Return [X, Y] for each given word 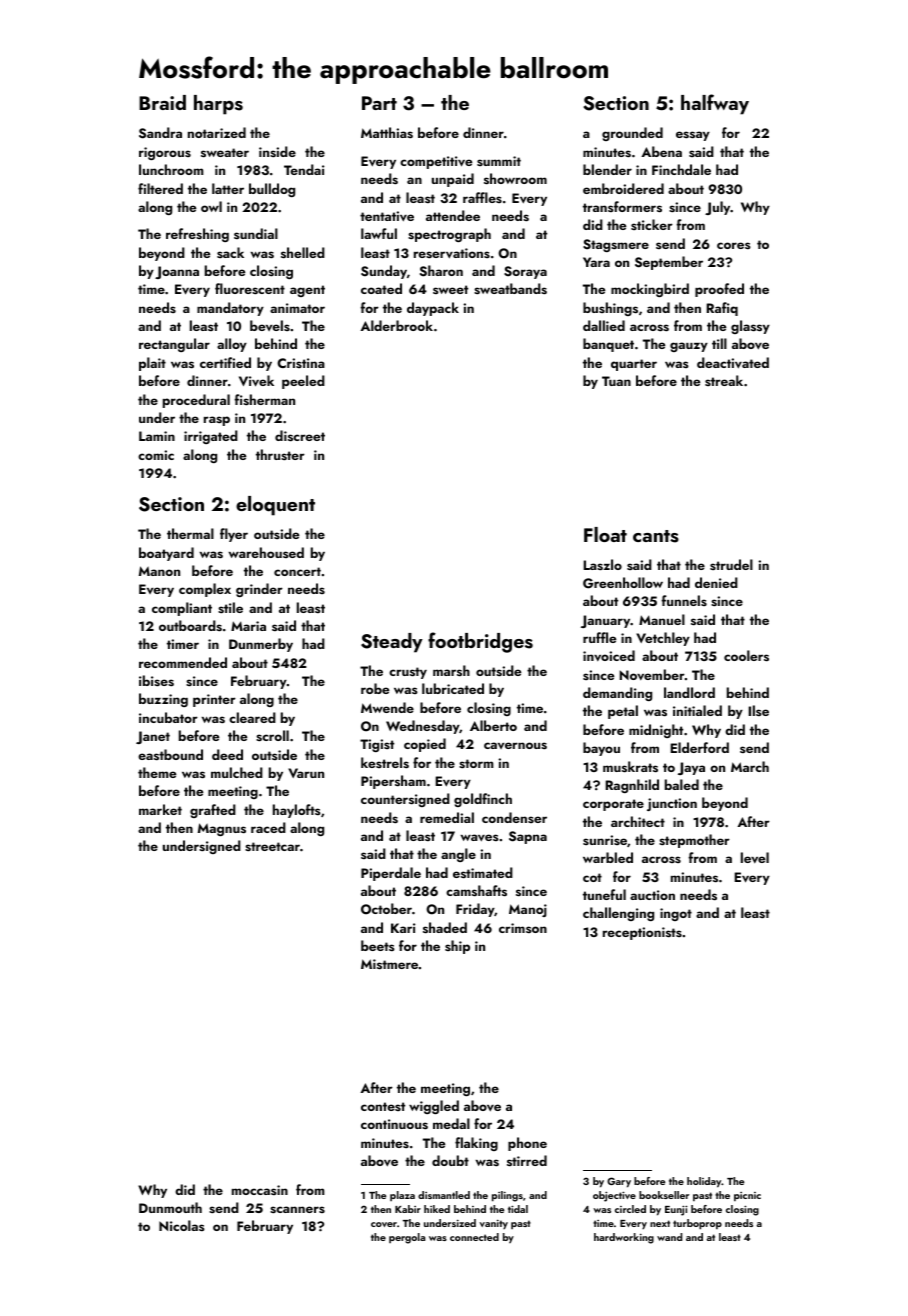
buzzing [163, 700]
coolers [746, 656]
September [669, 263]
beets [378, 945]
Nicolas [182, 1225]
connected [474, 1237]
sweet [450, 289]
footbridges [480, 642]
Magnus [222, 829]
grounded [632, 134]
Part [379, 103]
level [755, 857]
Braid [162, 102]
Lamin [157, 436]
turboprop [697, 1224]
